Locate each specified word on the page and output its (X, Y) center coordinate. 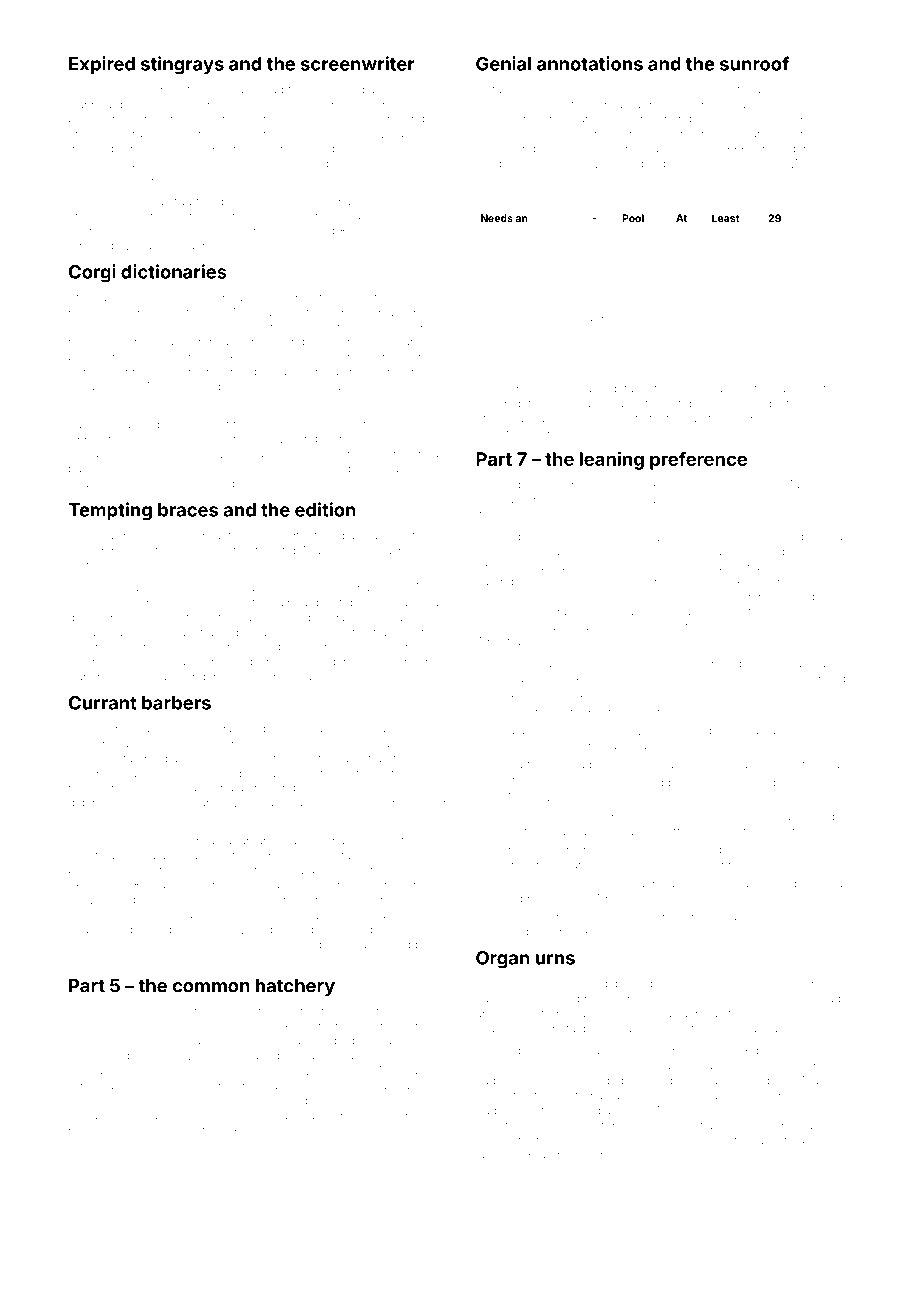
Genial (503, 63)
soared (395, 439)
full (111, 535)
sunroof (754, 63)
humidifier (798, 388)
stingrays (182, 65)
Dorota (86, 959)
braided (579, 1028)
